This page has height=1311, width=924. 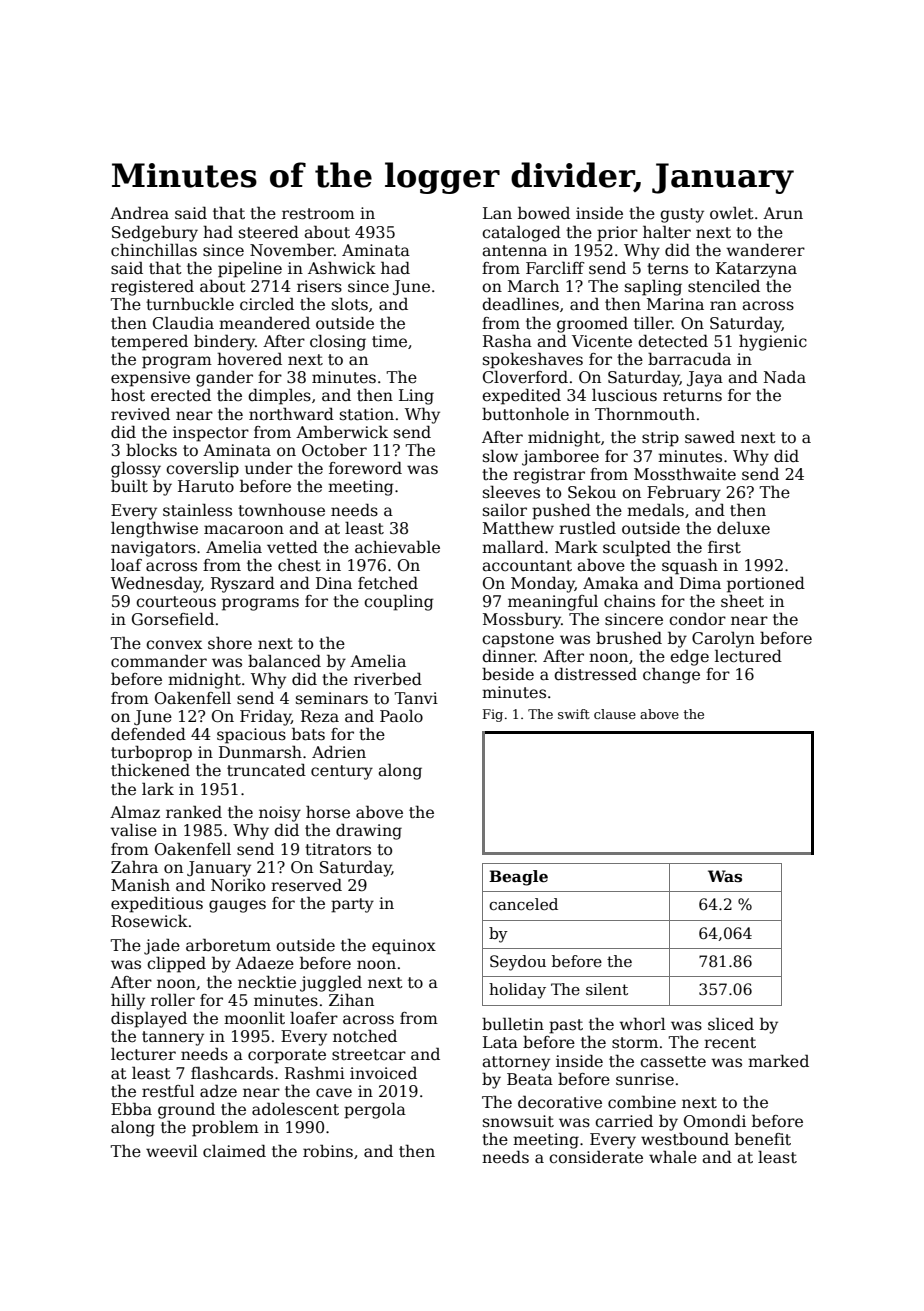 I want to click on Mossbury, so click(x=522, y=620).
